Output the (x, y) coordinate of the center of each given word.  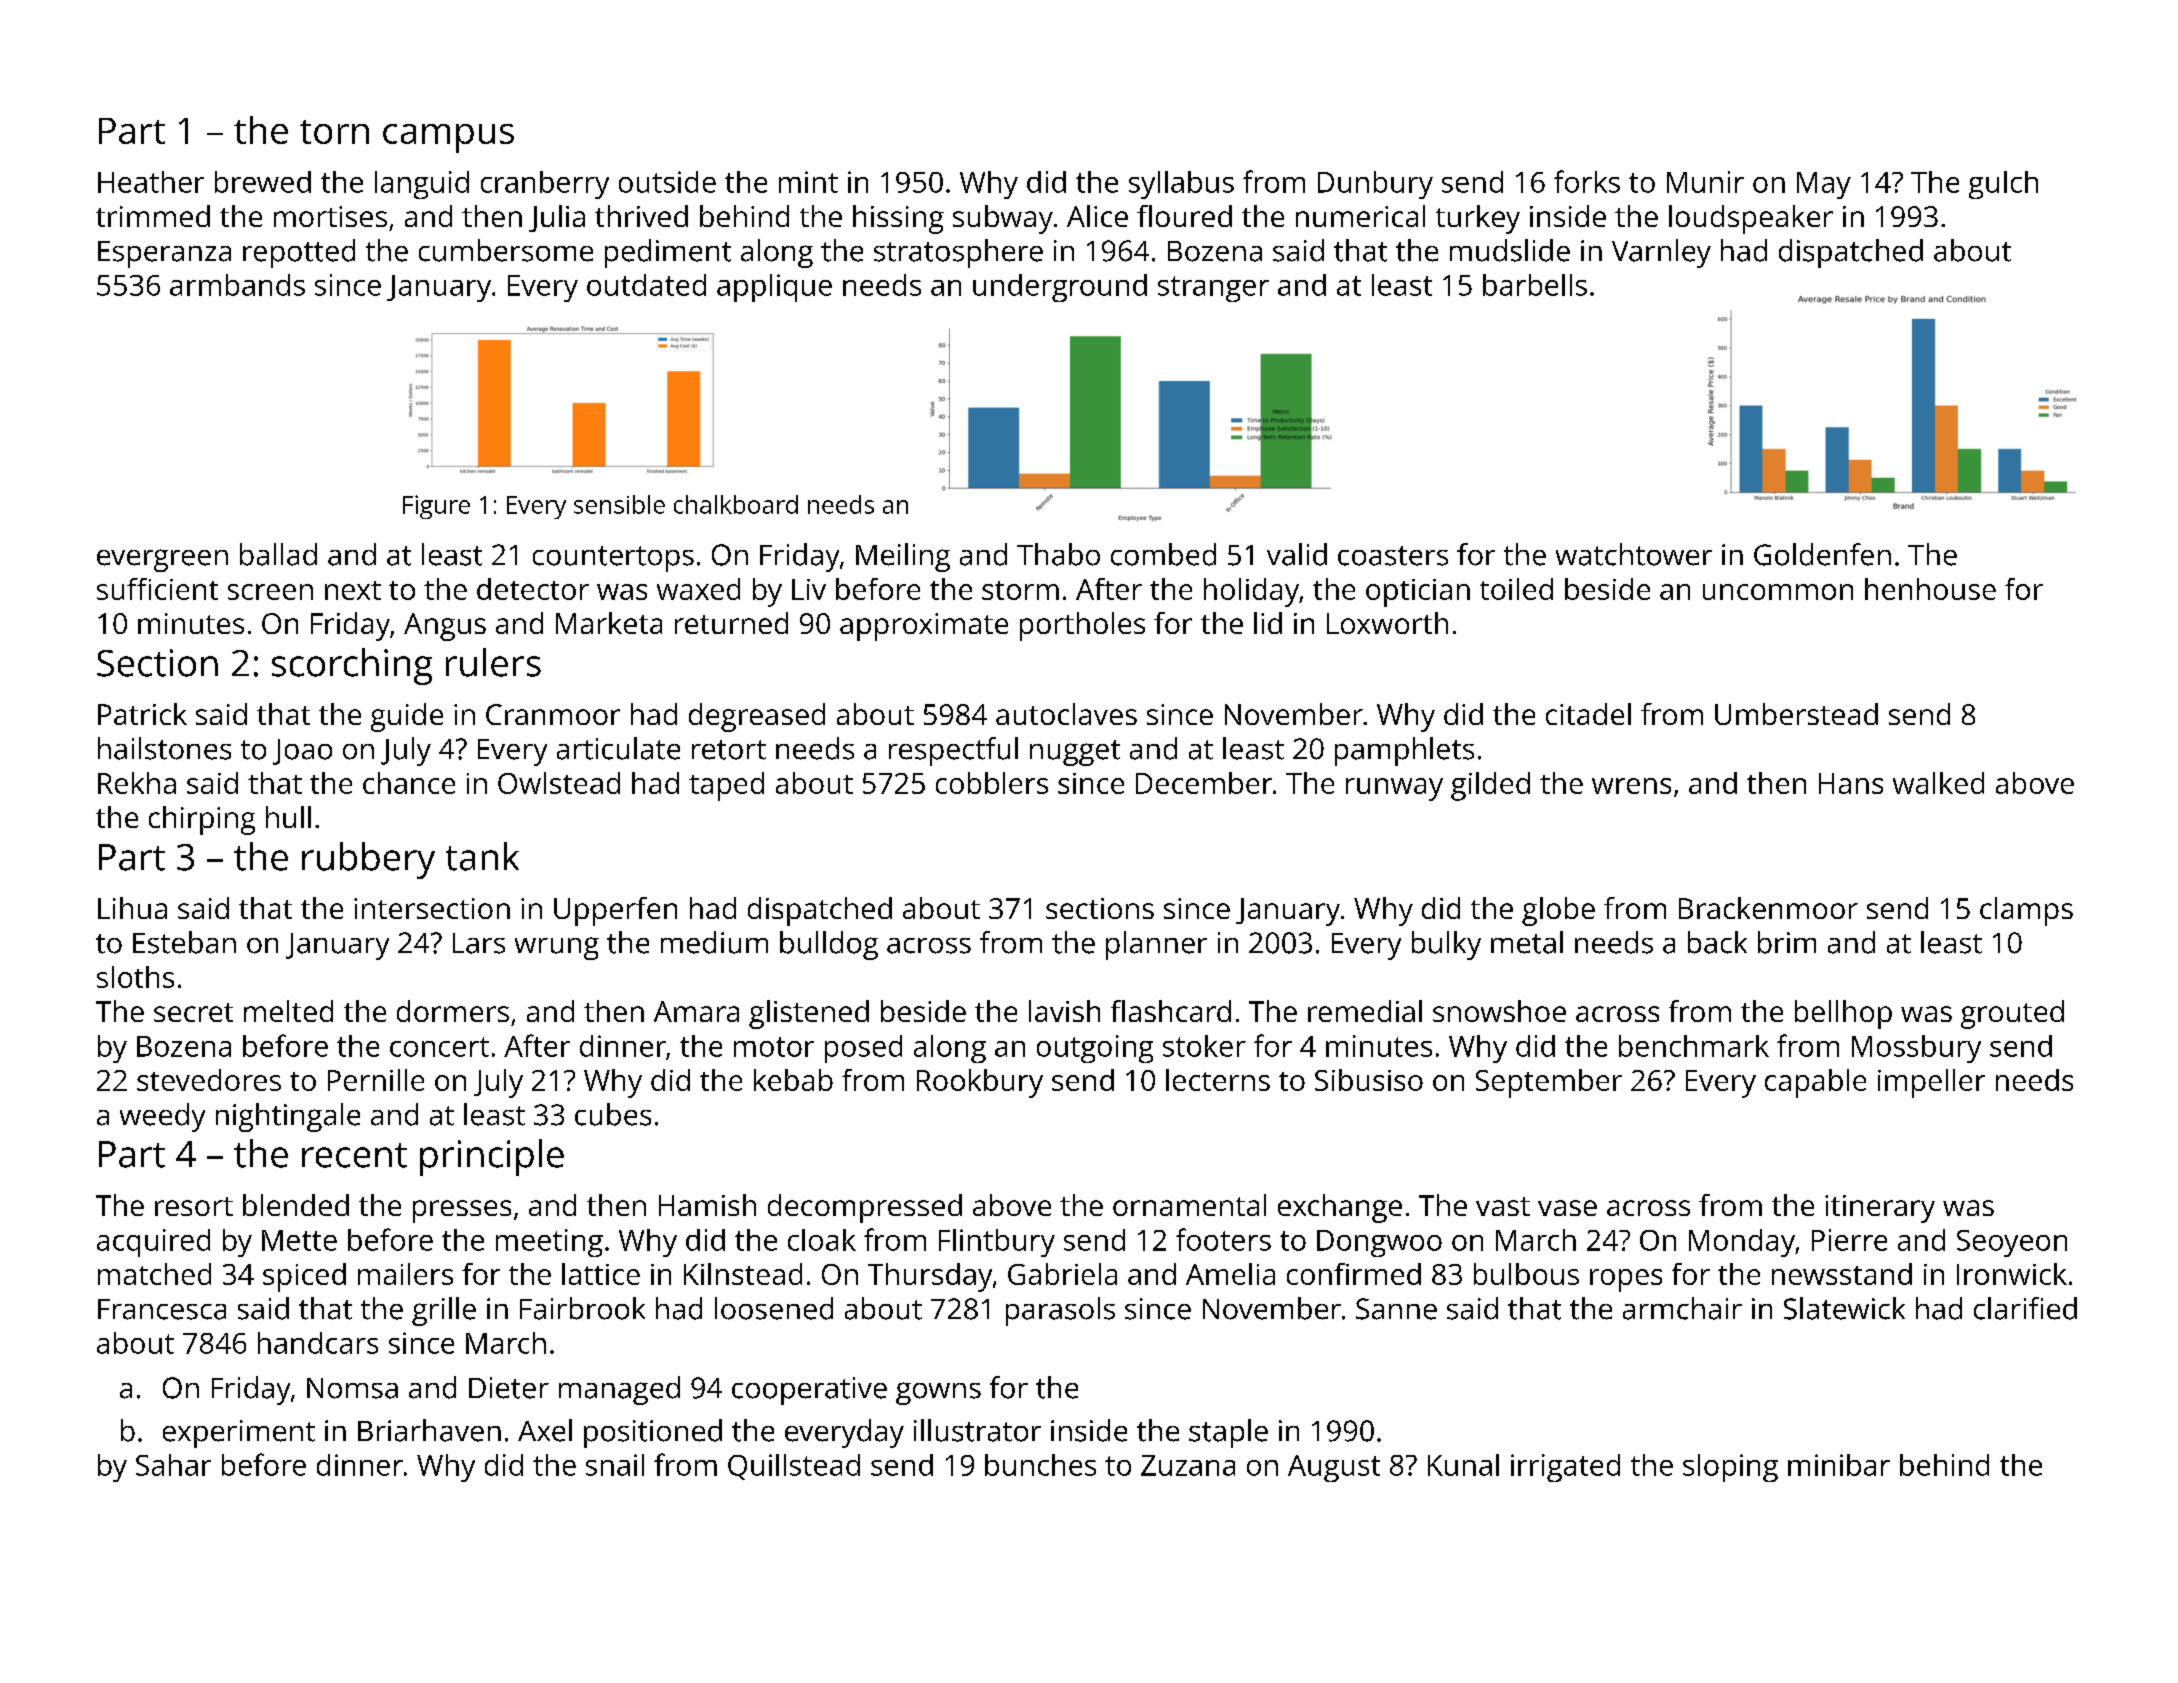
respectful (953, 751)
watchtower (1634, 554)
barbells (1535, 285)
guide (407, 717)
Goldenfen (1822, 554)
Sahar (173, 1465)
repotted (299, 253)
